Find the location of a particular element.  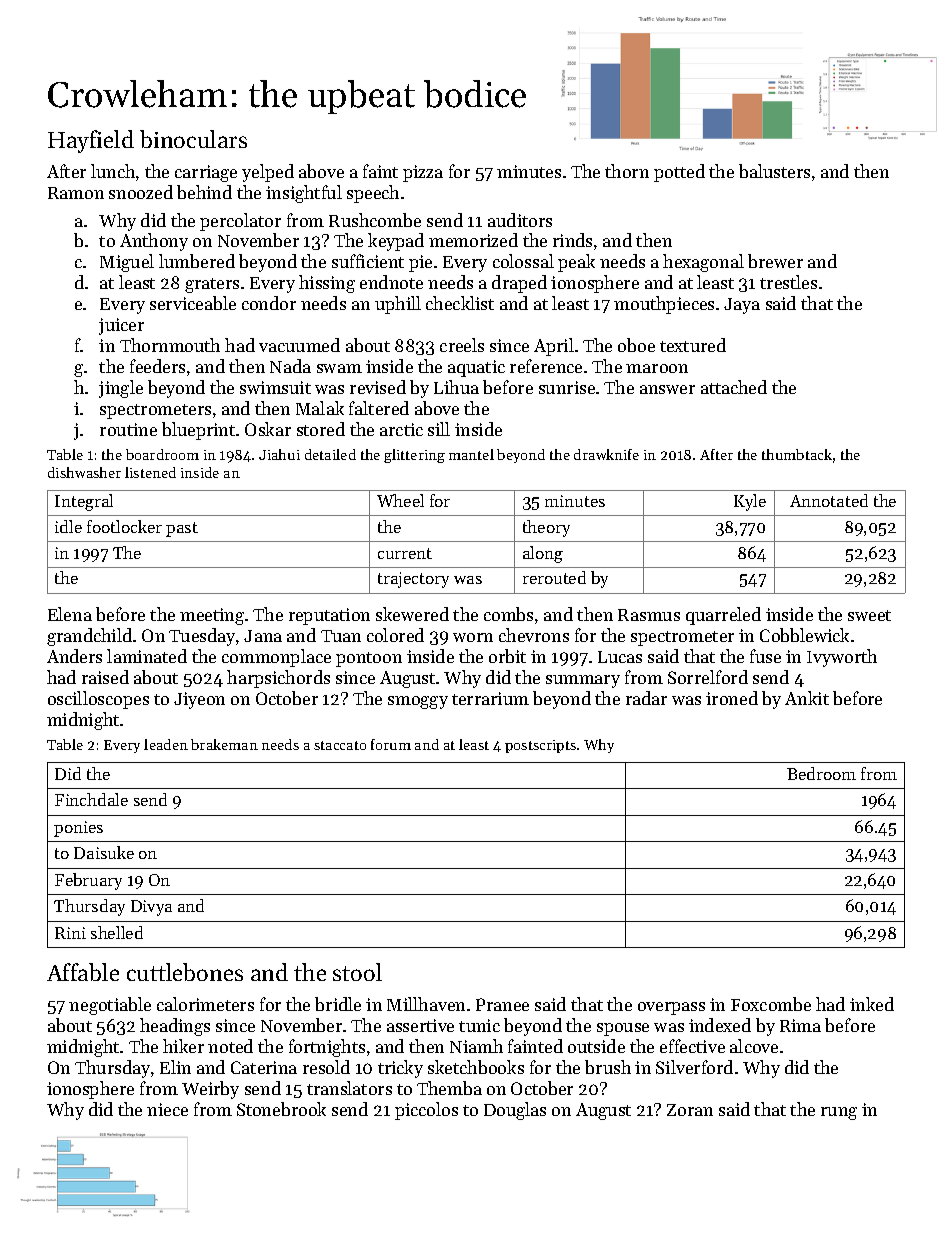

balusters is located at coordinates (774, 171).
